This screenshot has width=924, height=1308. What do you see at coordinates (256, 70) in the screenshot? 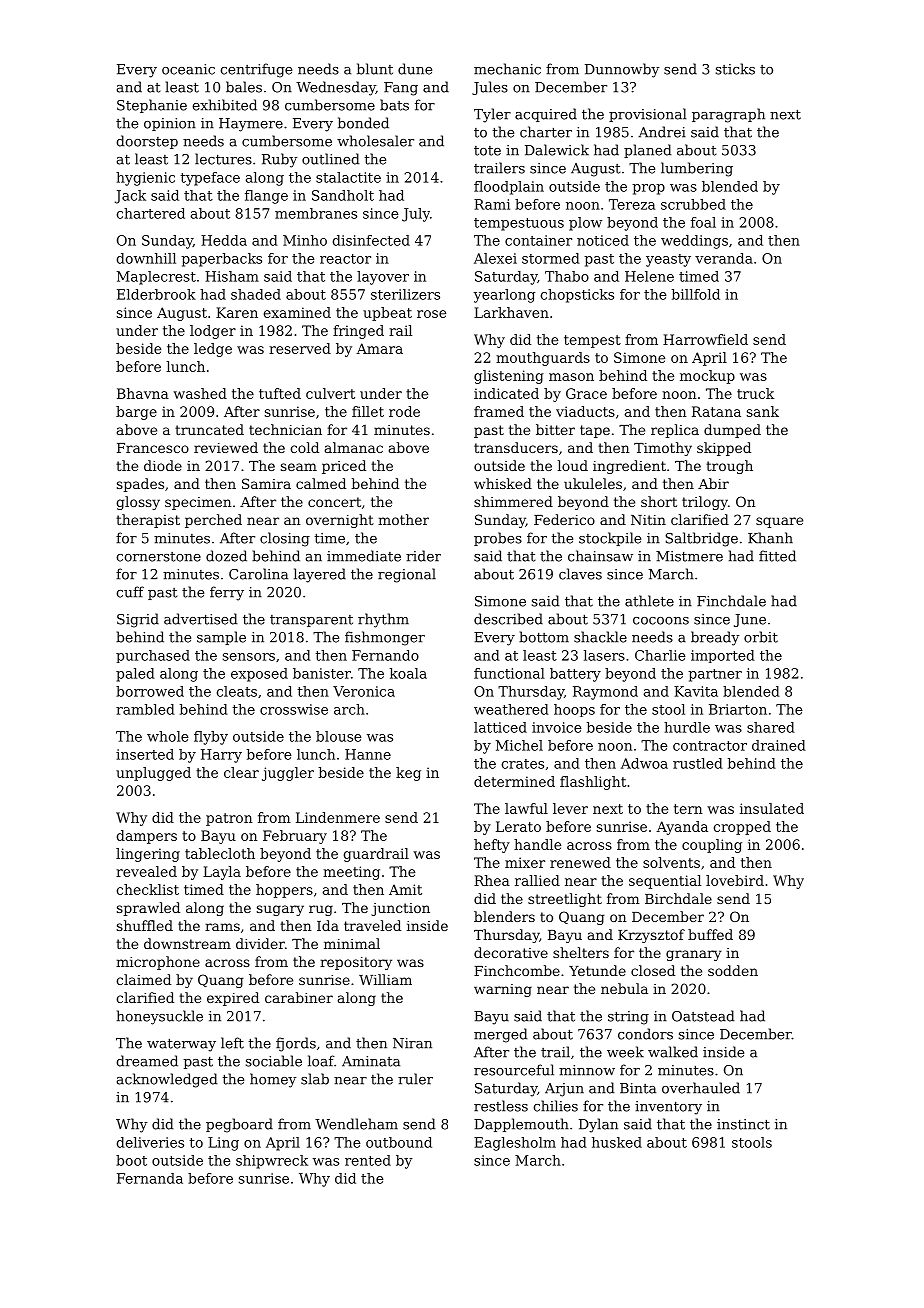
I see `centrifuge` at bounding box center [256, 70].
